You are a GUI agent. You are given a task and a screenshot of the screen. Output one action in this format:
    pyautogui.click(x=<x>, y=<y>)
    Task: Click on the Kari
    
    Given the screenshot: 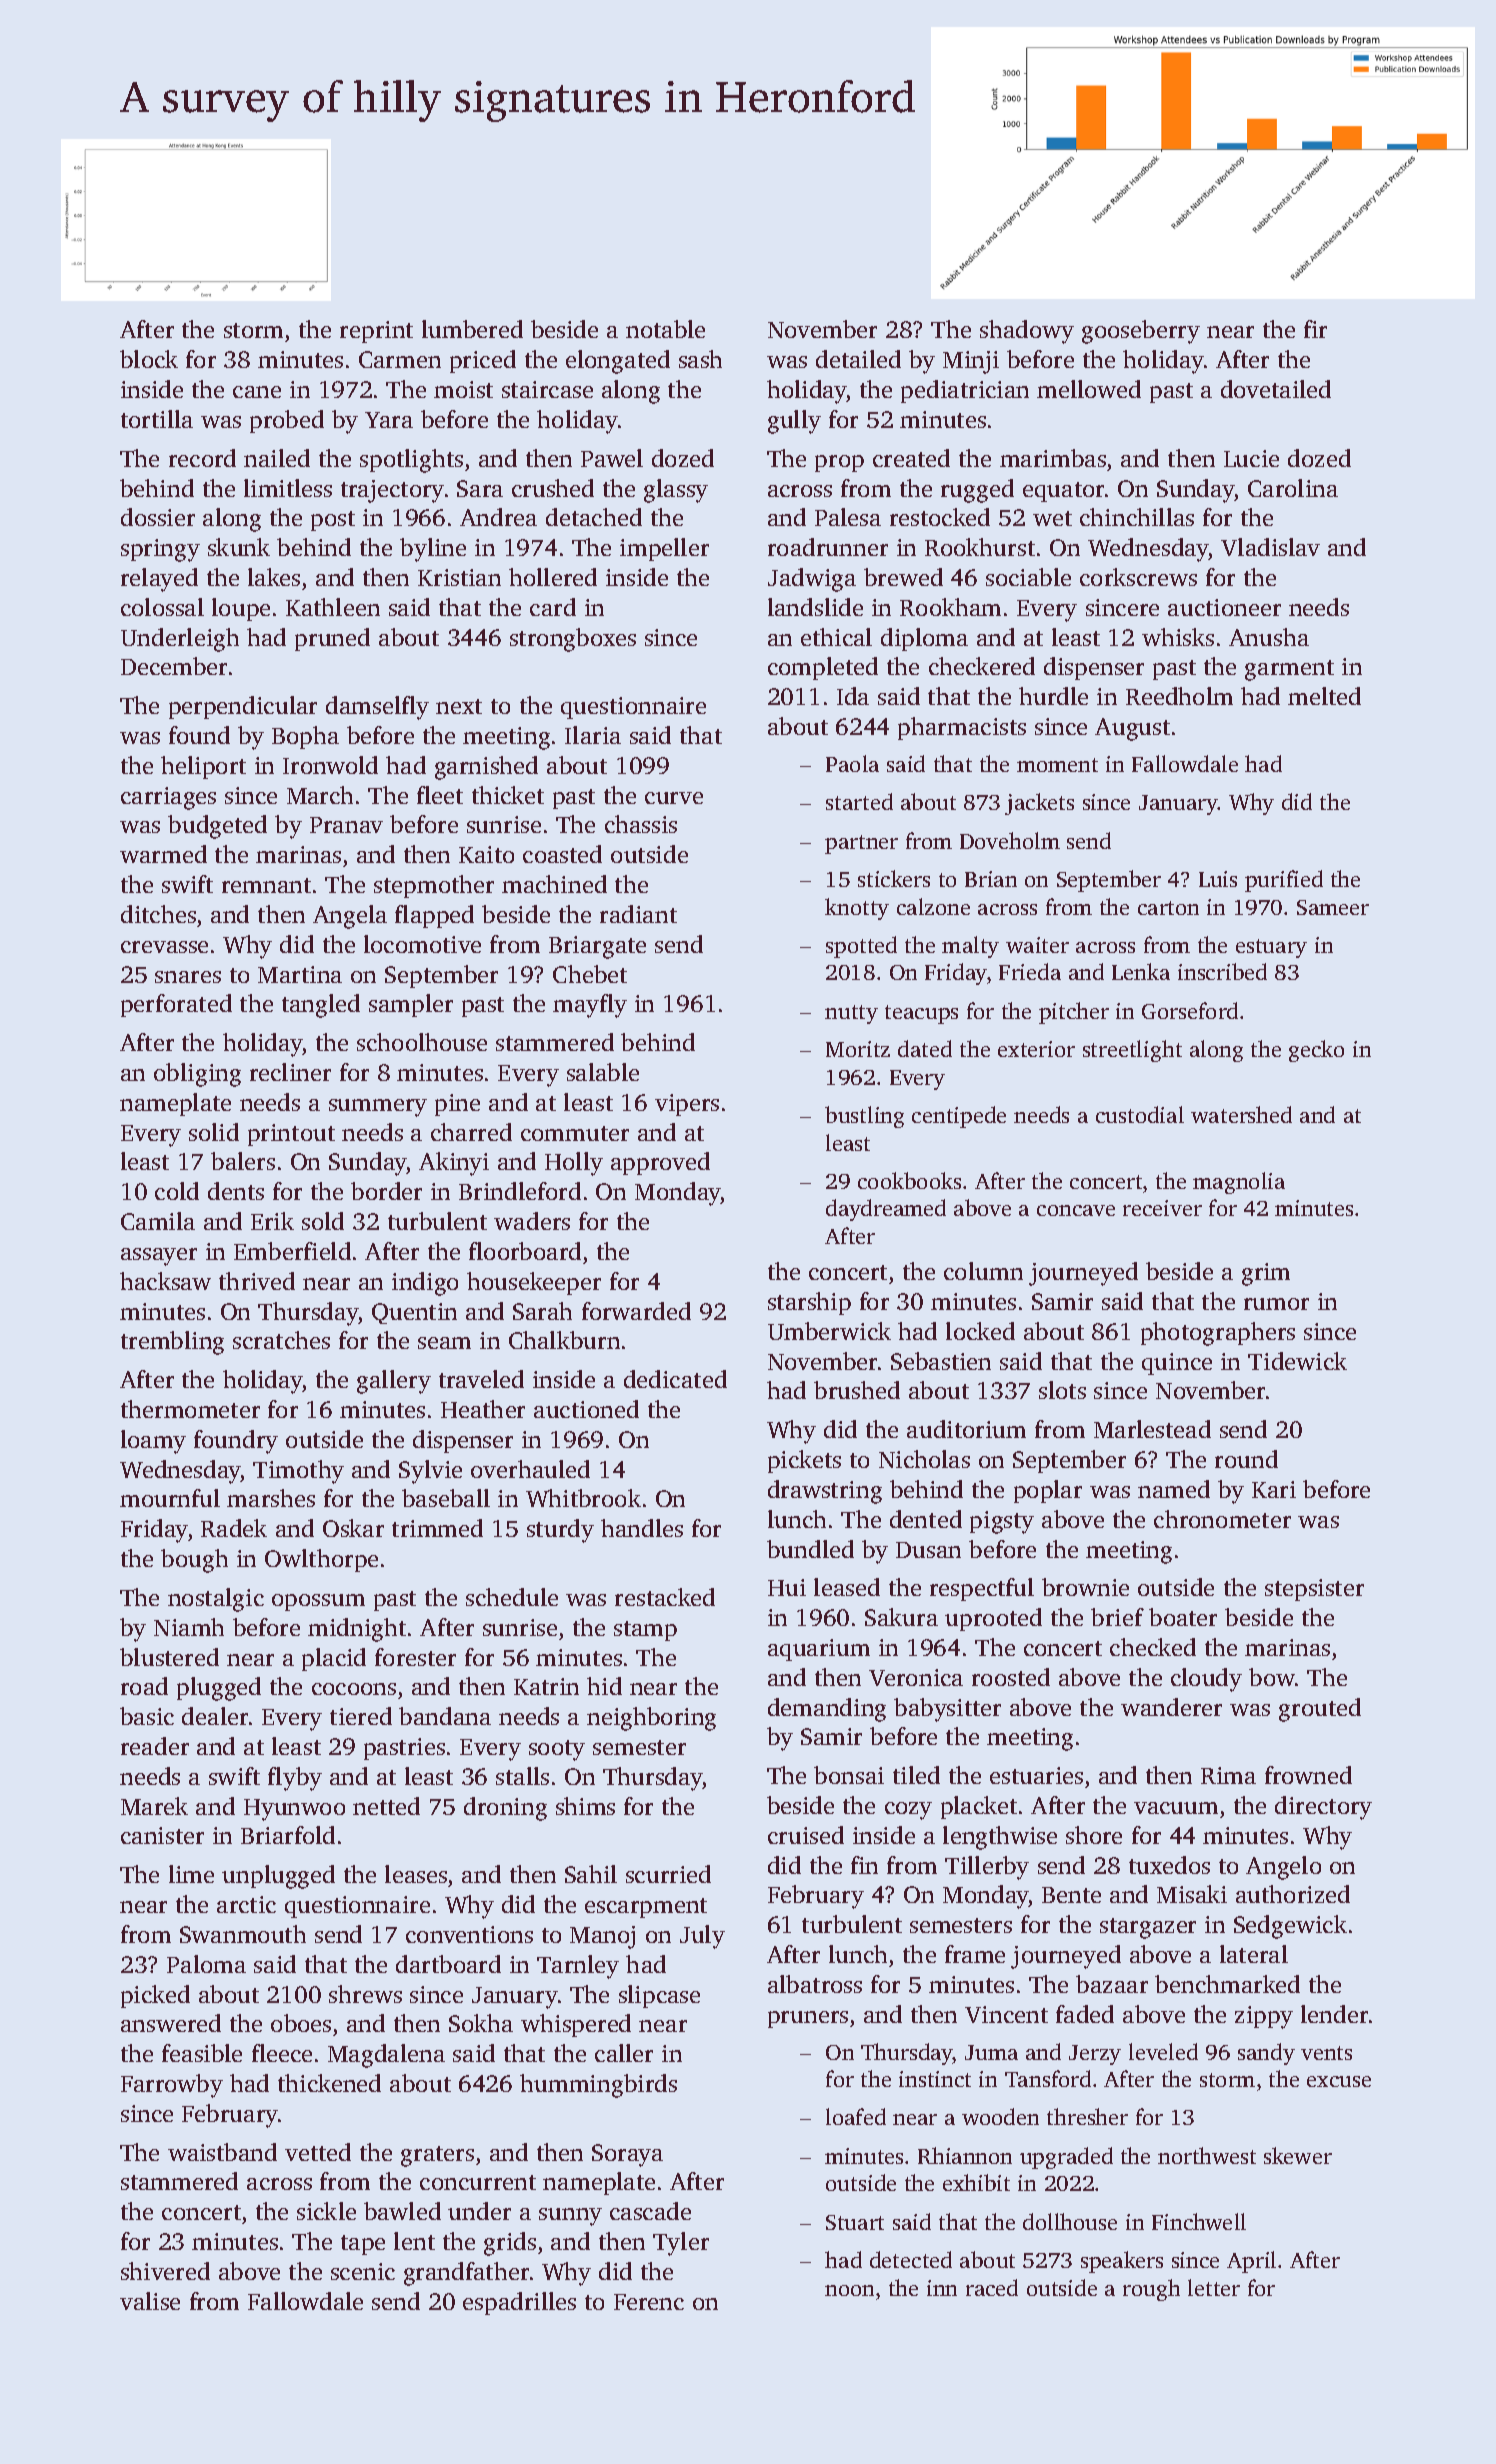 What is the action you would take?
    pyautogui.click(x=1274, y=1489)
